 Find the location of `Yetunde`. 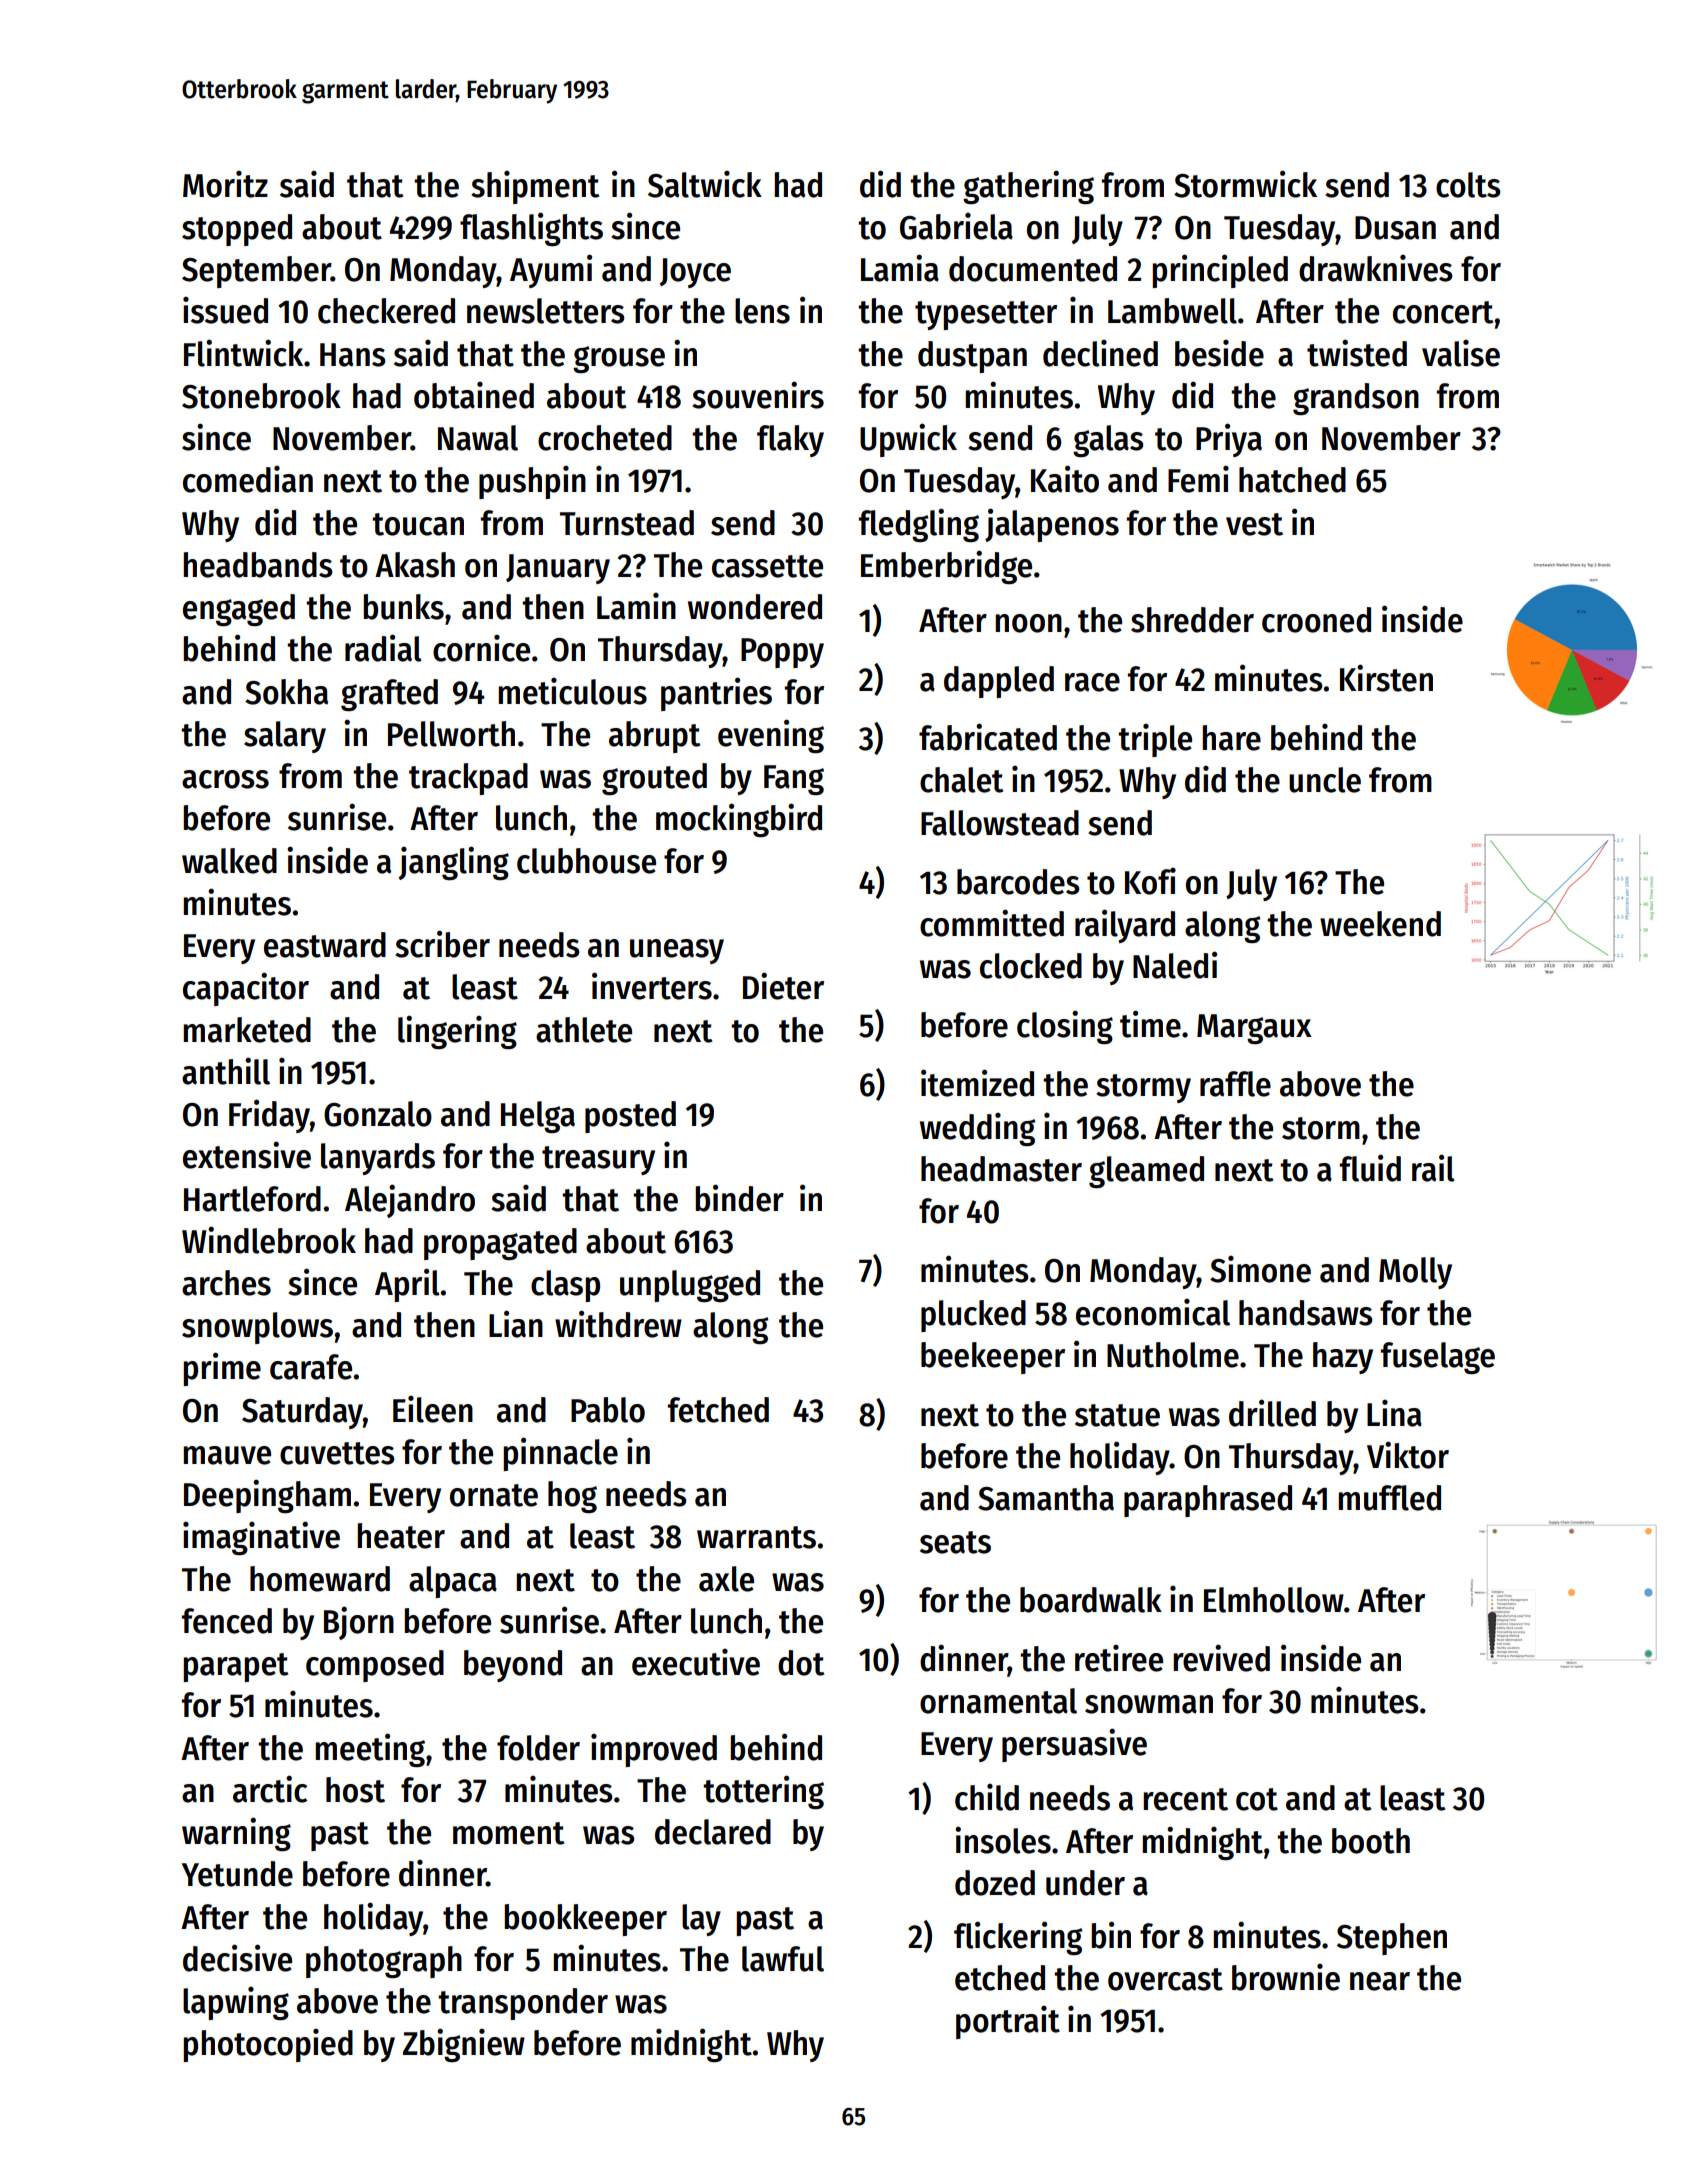

Yetunde is located at coordinates (237, 1874).
